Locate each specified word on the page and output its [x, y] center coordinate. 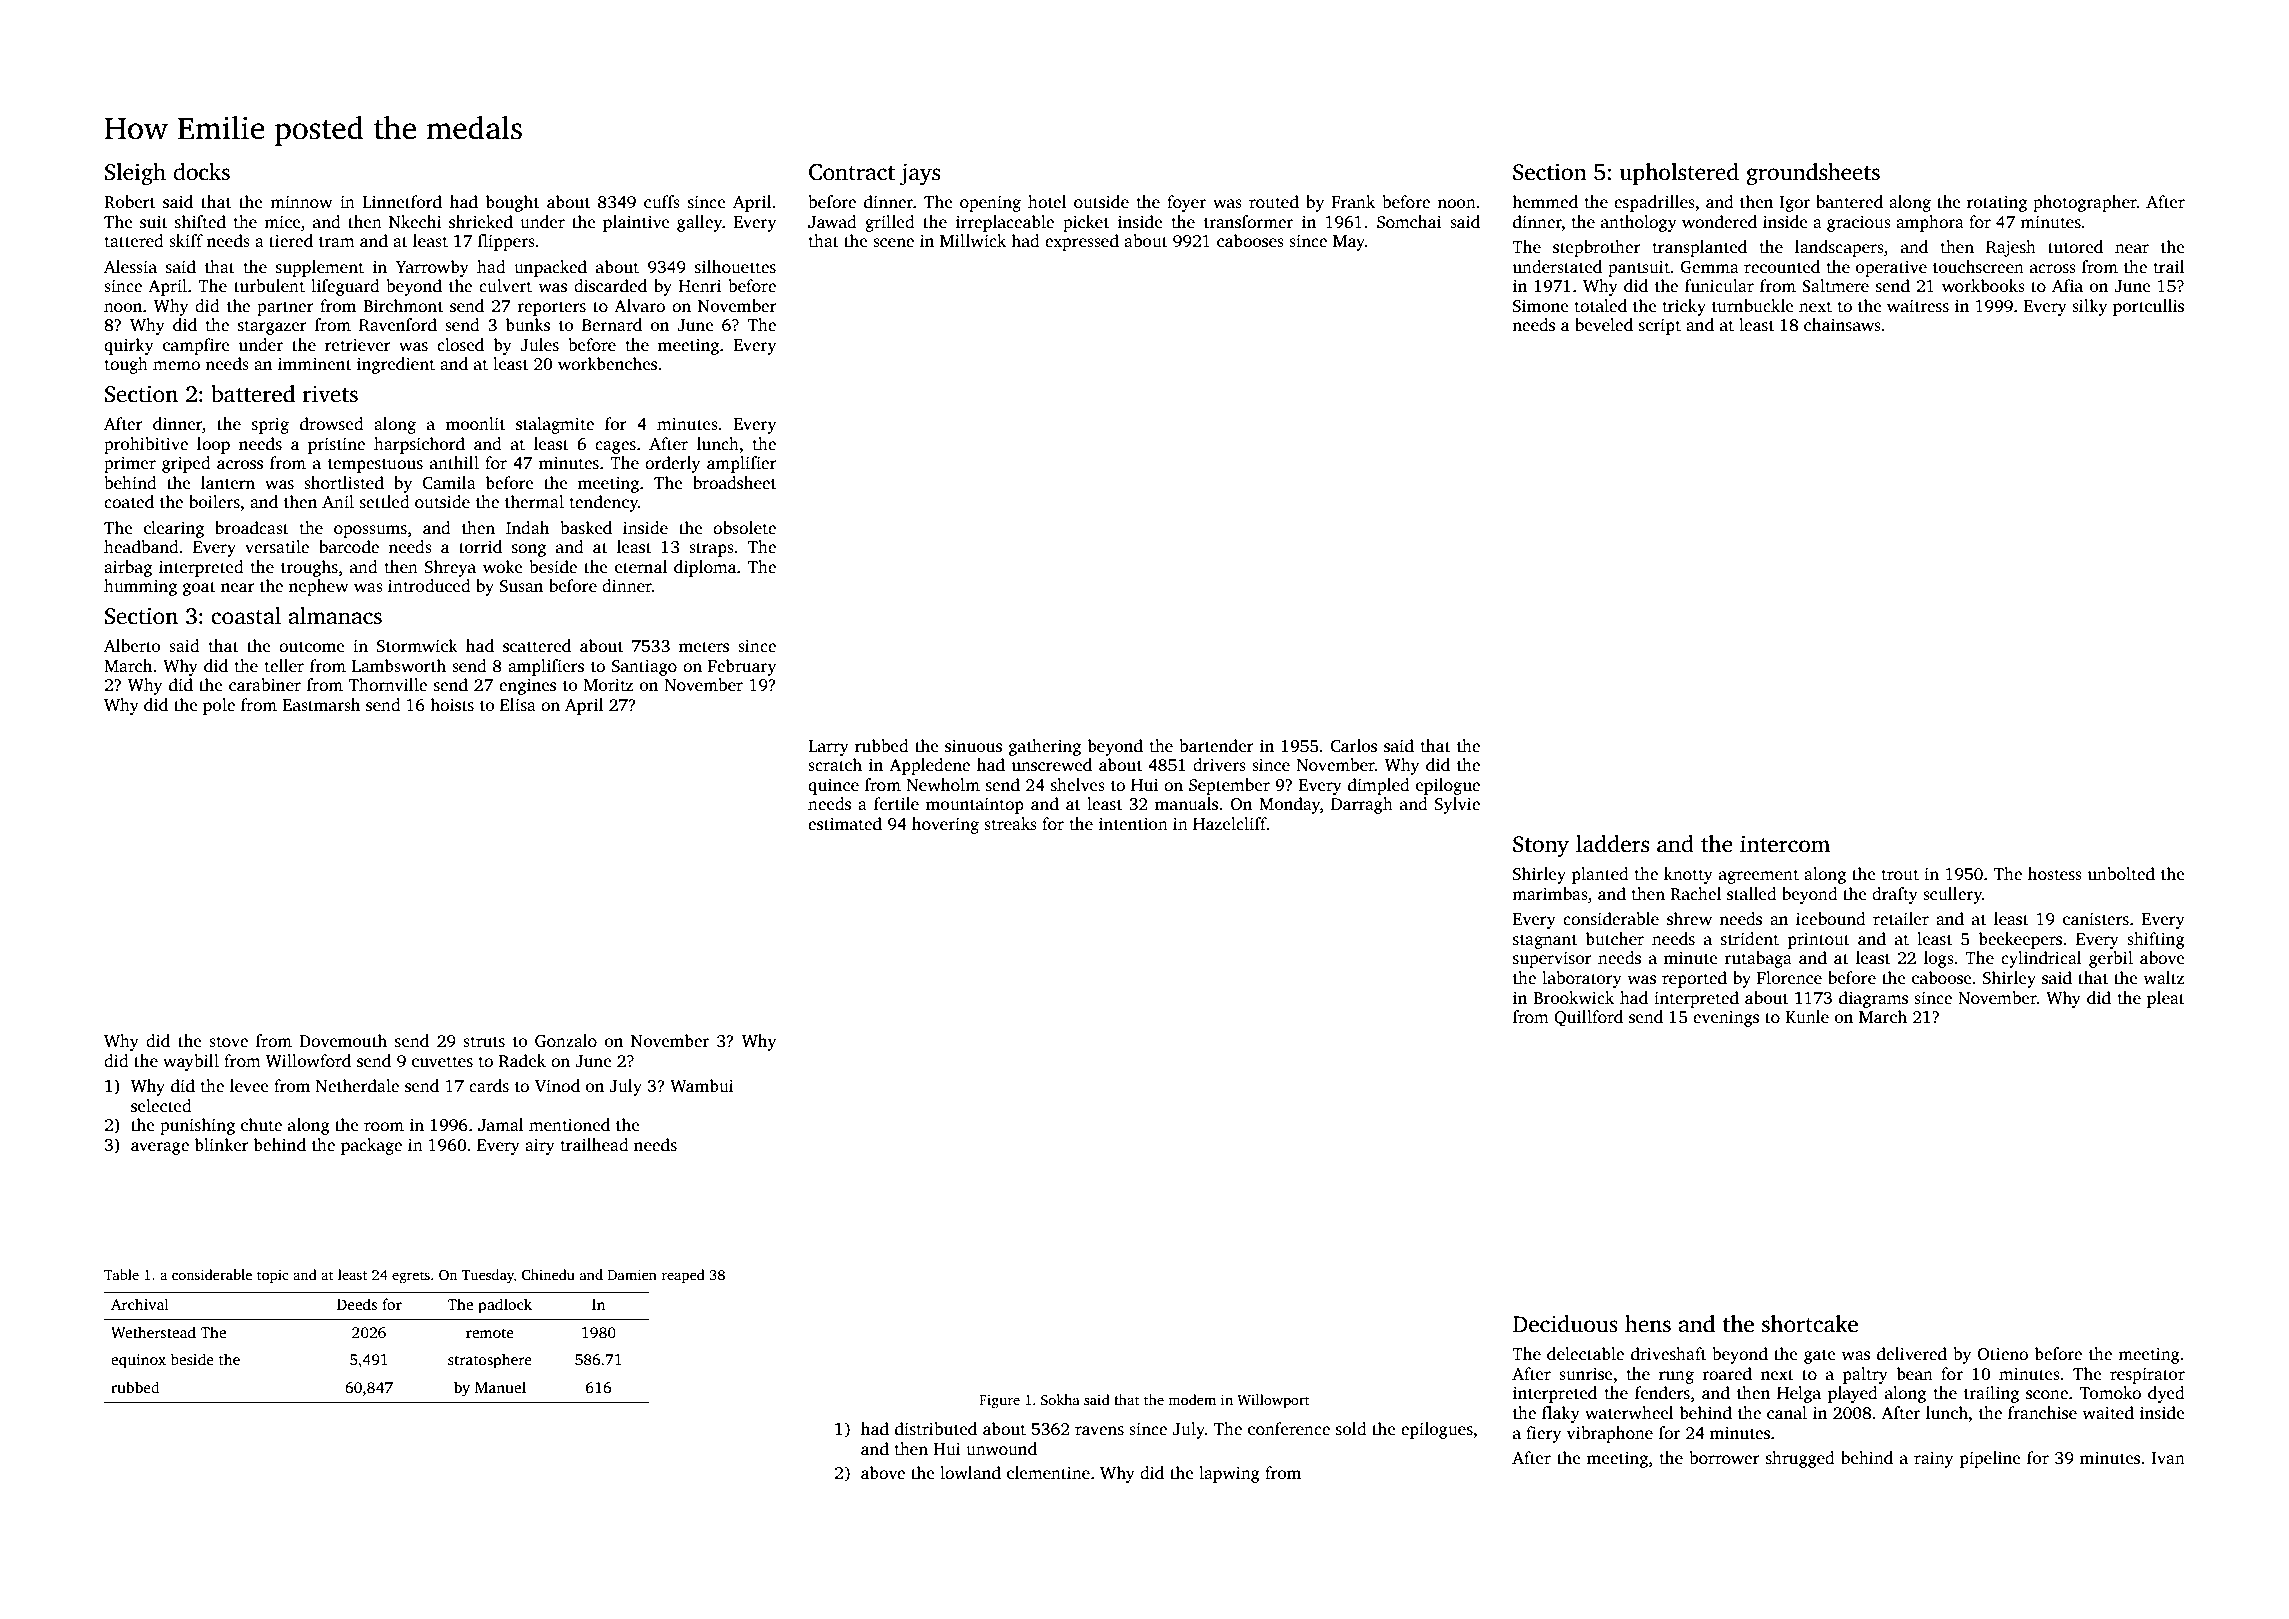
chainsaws [1842, 325]
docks [201, 172]
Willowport [1273, 1401]
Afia [2067, 285]
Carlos [1353, 746]
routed [1274, 202]
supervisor [1552, 959]
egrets [411, 1277]
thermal [534, 502]
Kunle [1807, 1017]
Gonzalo [566, 1041]
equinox [138, 1361]
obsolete [744, 528]
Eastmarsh [321, 705]
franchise [2042, 1413]
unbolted [2121, 874]
